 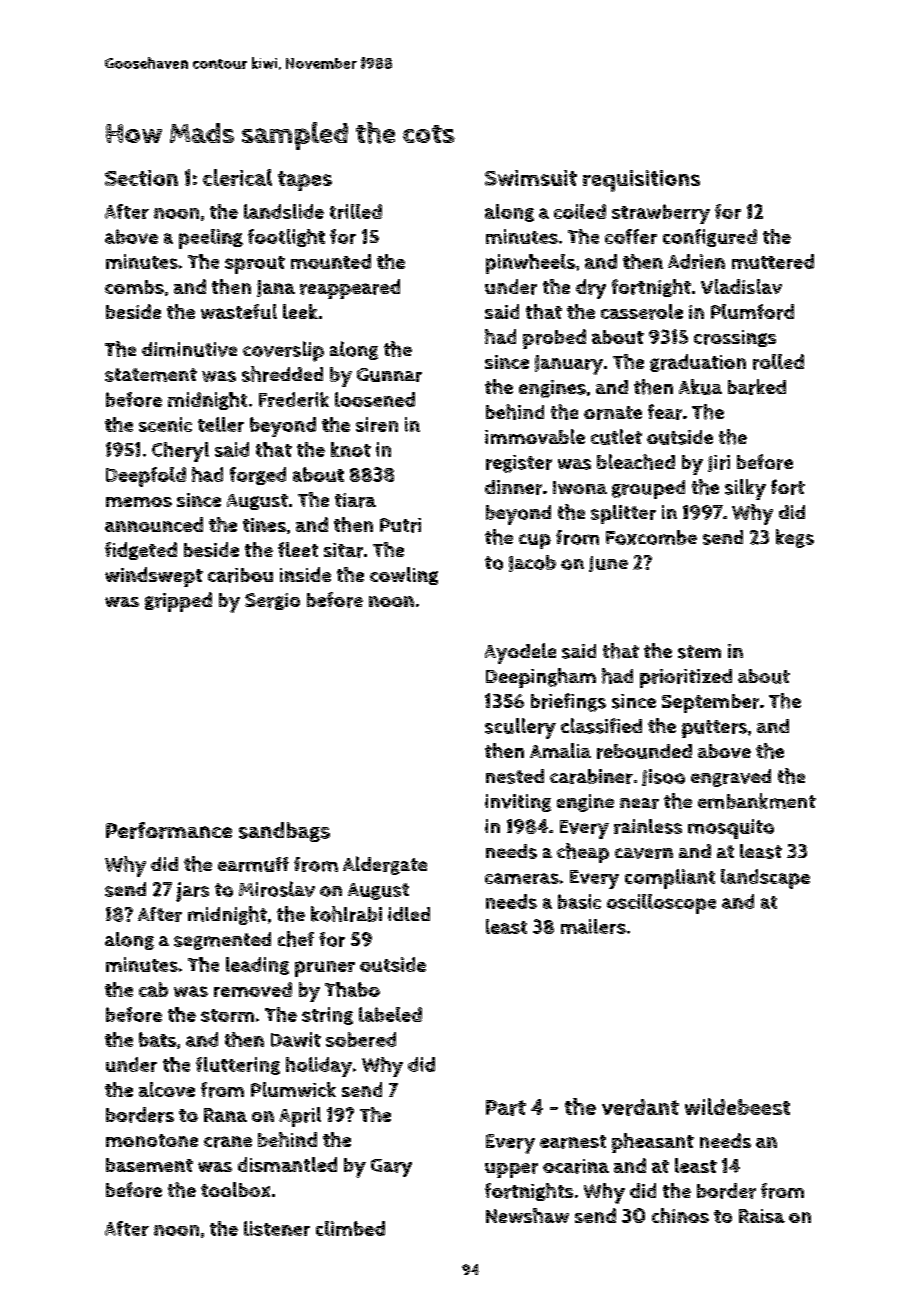 What do you see at coordinates (519, 464) in the document?
I see `register` at bounding box center [519, 464].
